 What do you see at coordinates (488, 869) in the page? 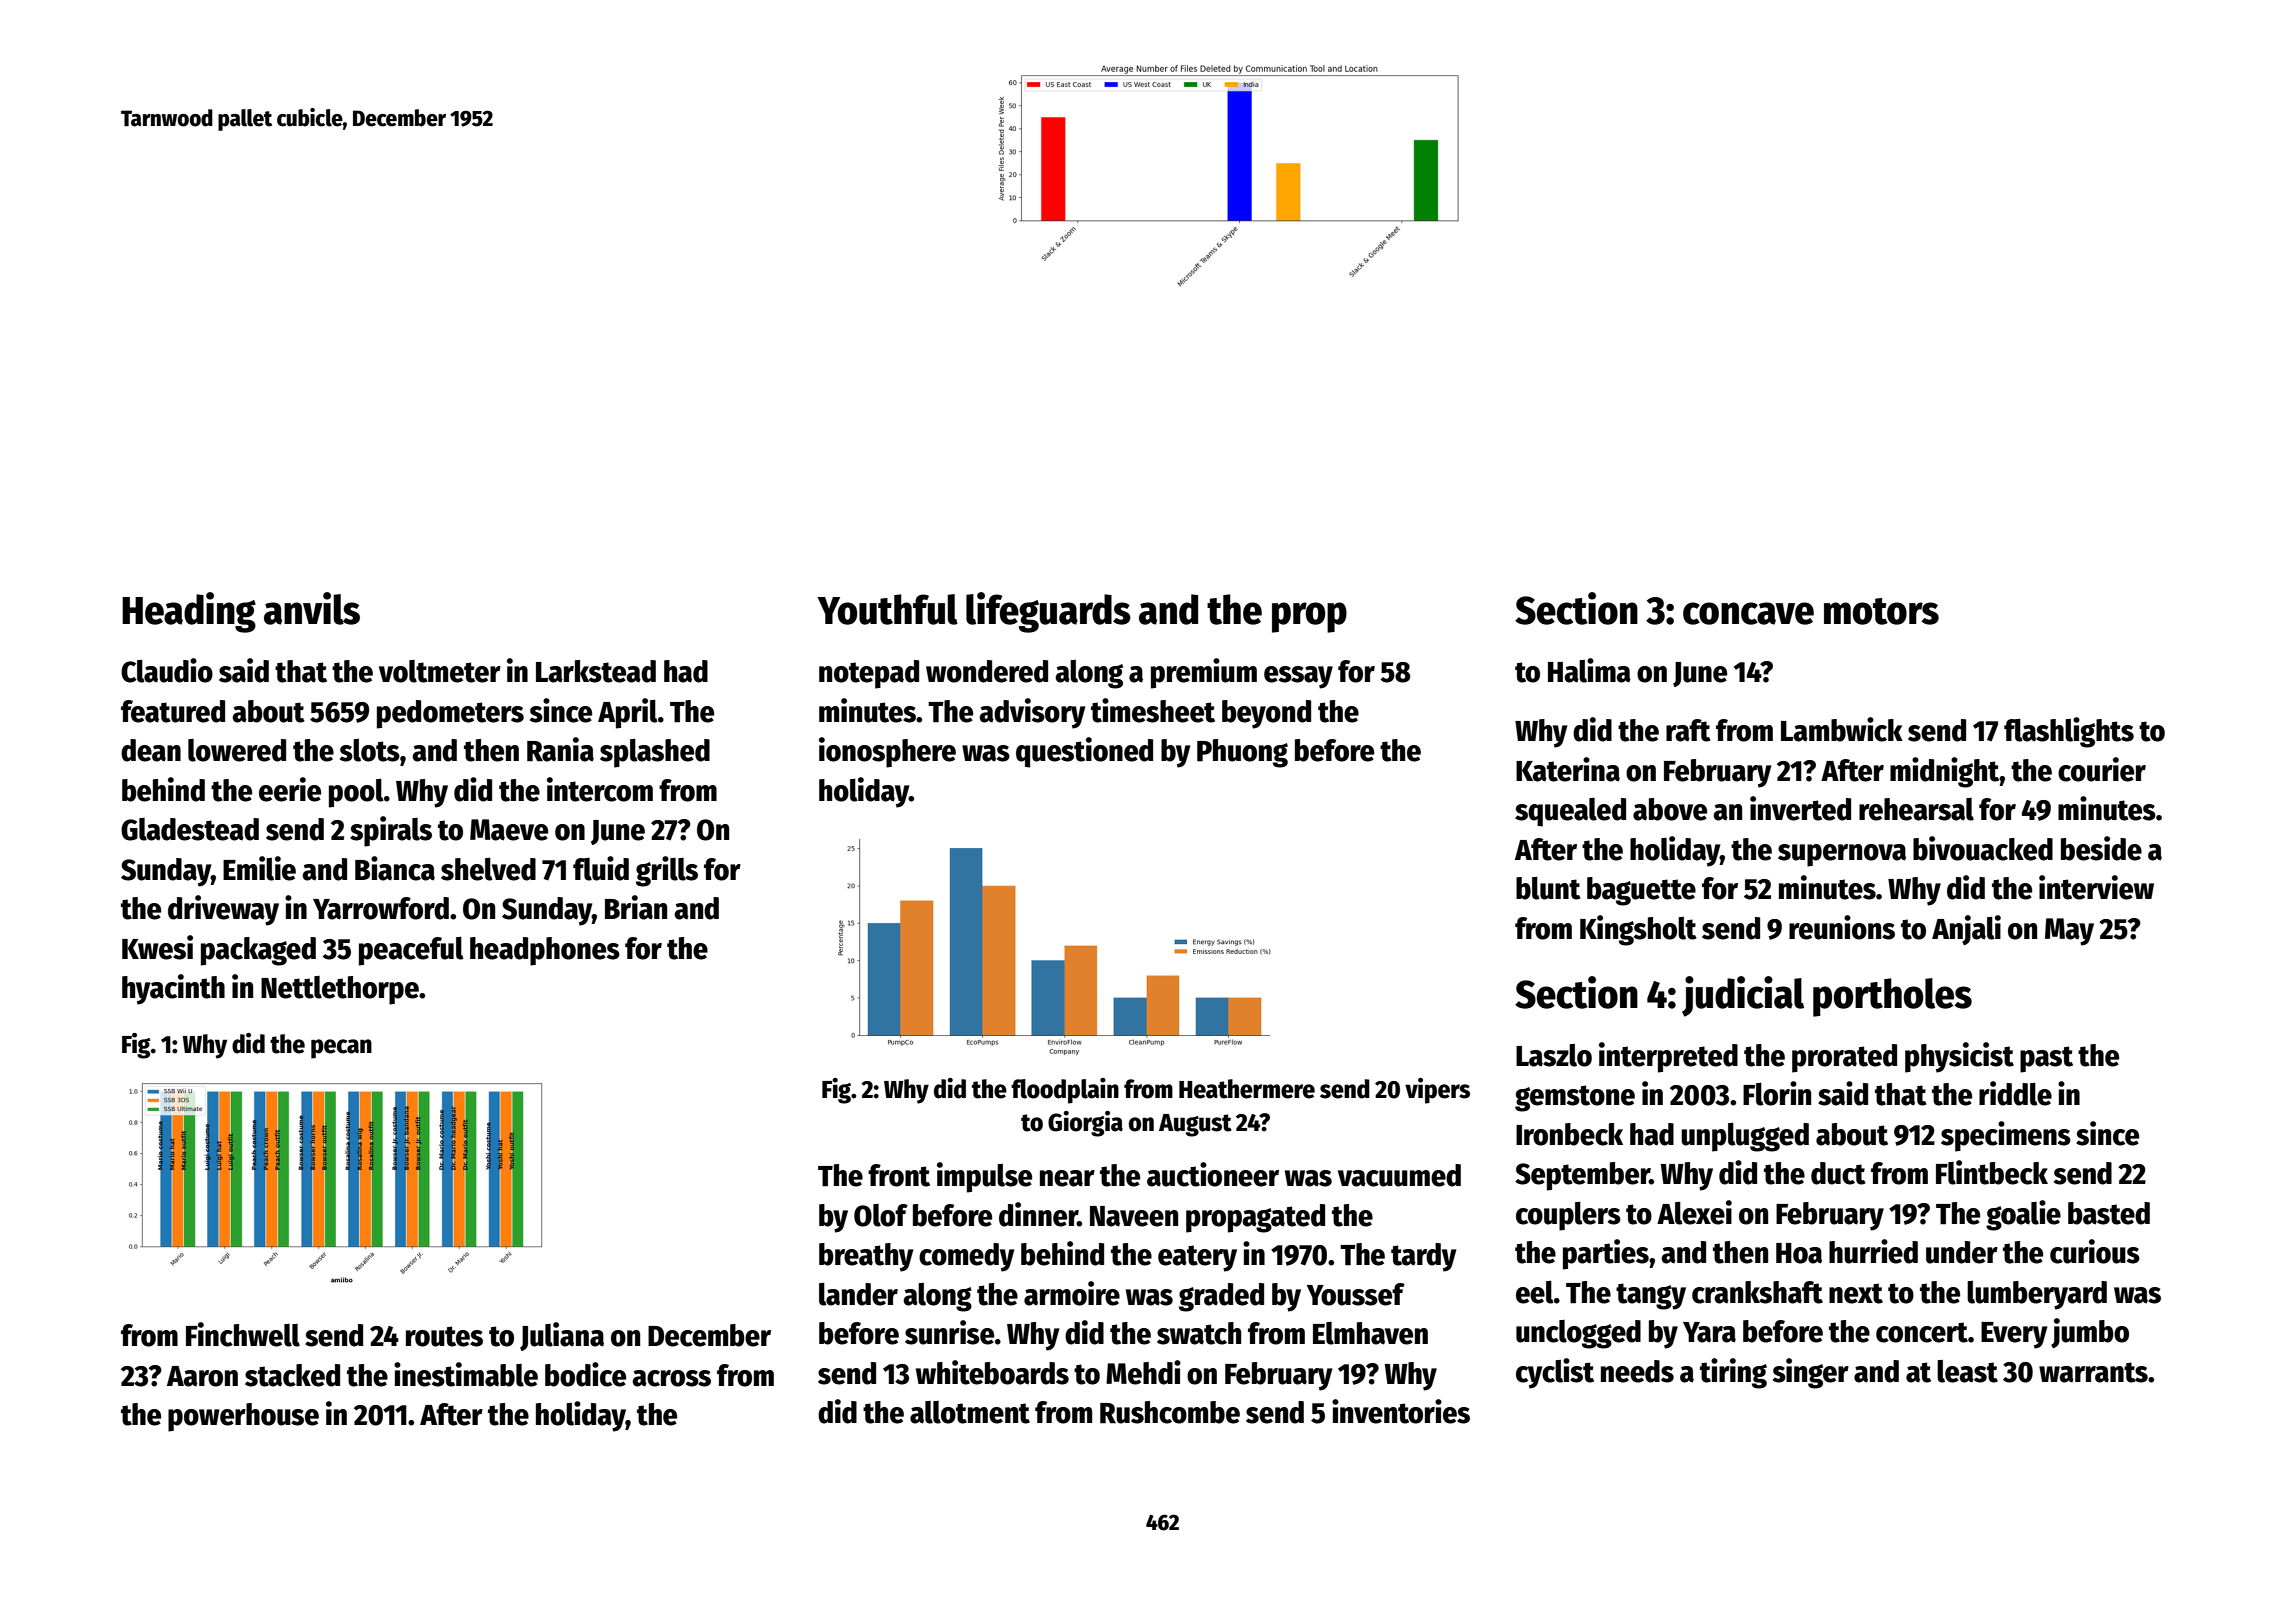
I see `shelved` at bounding box center [488, 869].
